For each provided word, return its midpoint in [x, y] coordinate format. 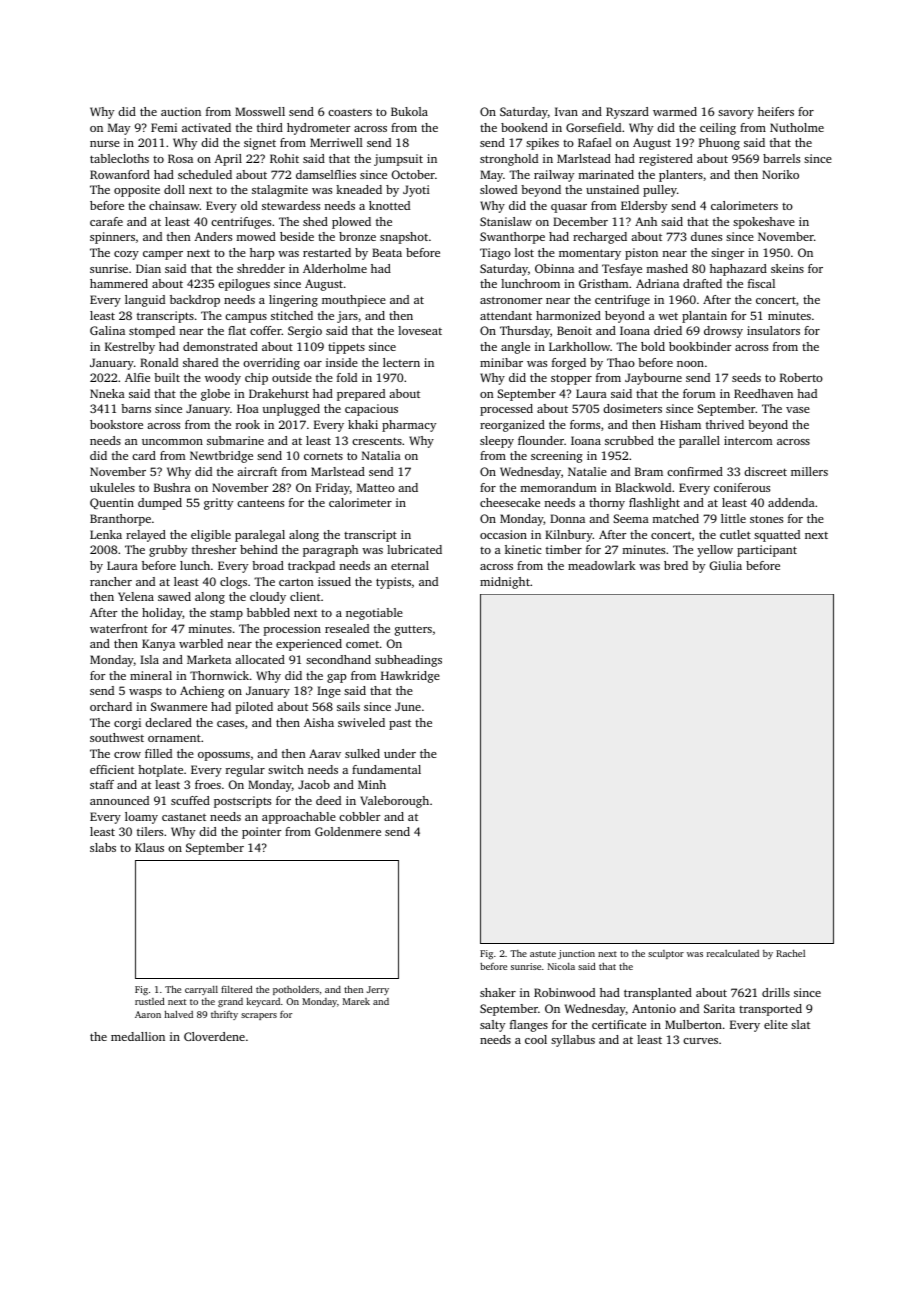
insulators [773, 330]
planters [681, 176]
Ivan [566, 111]
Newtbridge [221, 457]
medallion [138, 1036]
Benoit [574, 330]
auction [181, 111]
